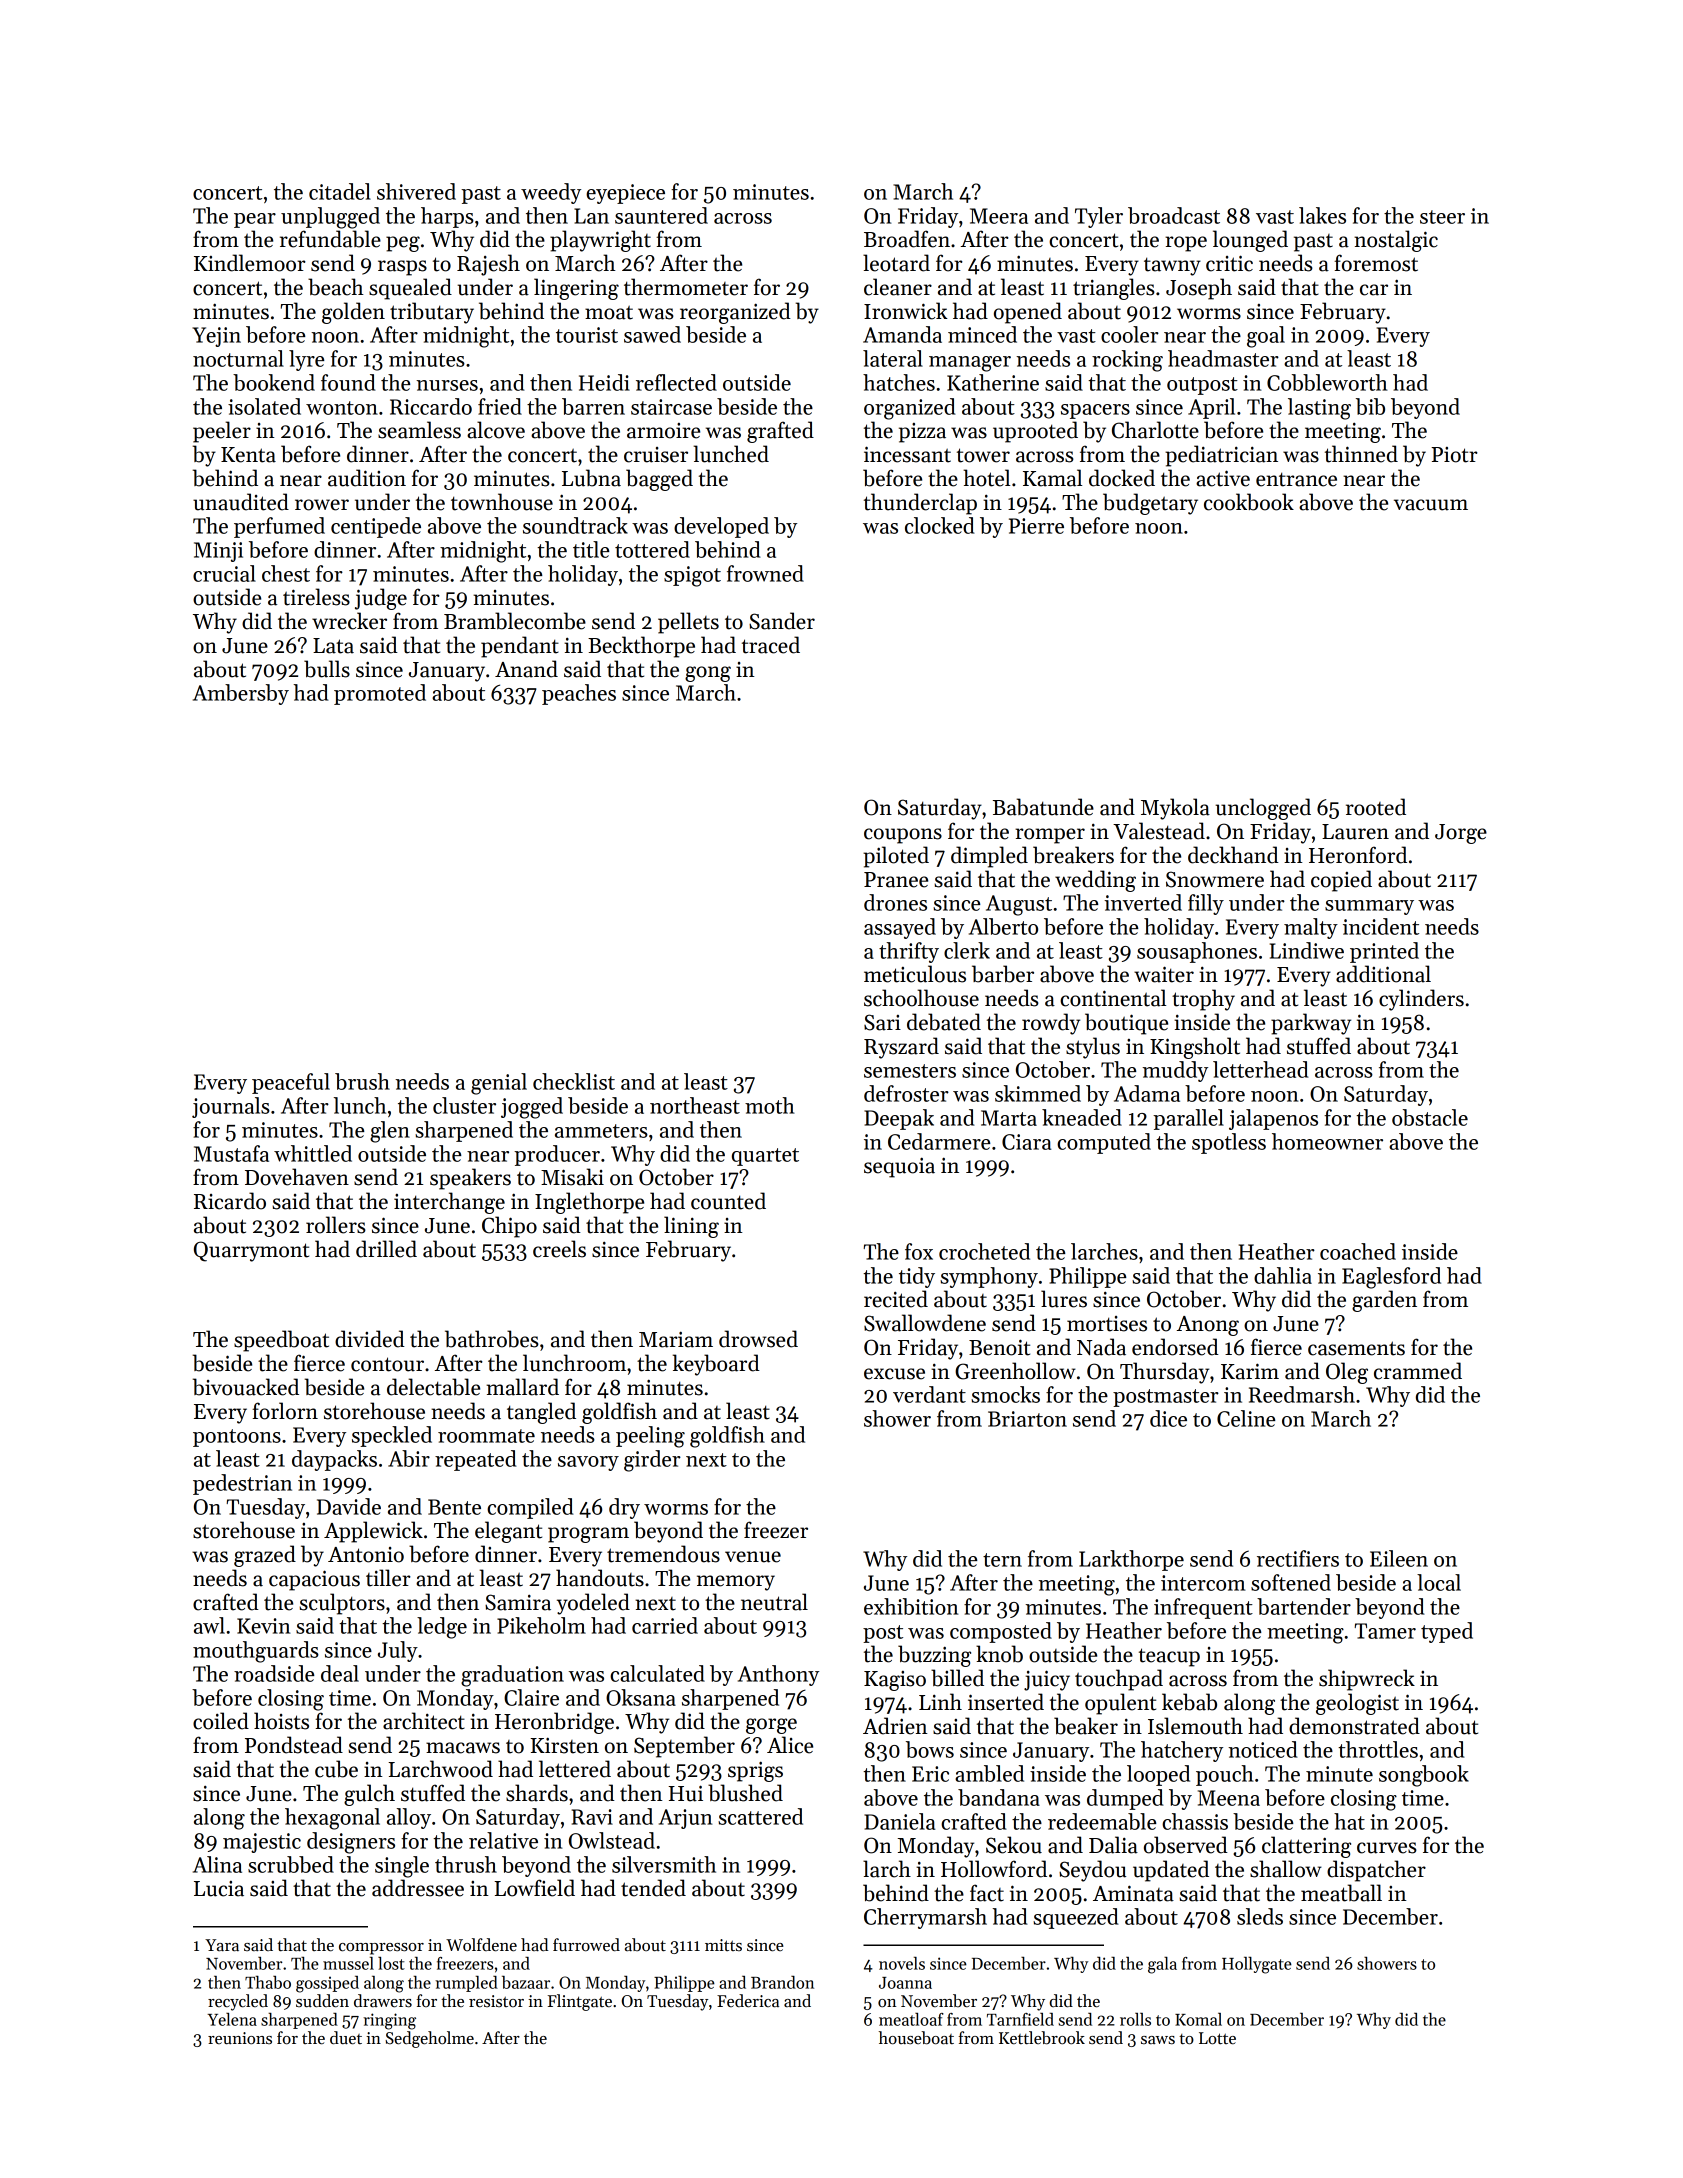 This image has height=2178, width=1683. What do you see at coordinates (771, 645) in the image?
I see `traced` at bounding box center [771, 645].
